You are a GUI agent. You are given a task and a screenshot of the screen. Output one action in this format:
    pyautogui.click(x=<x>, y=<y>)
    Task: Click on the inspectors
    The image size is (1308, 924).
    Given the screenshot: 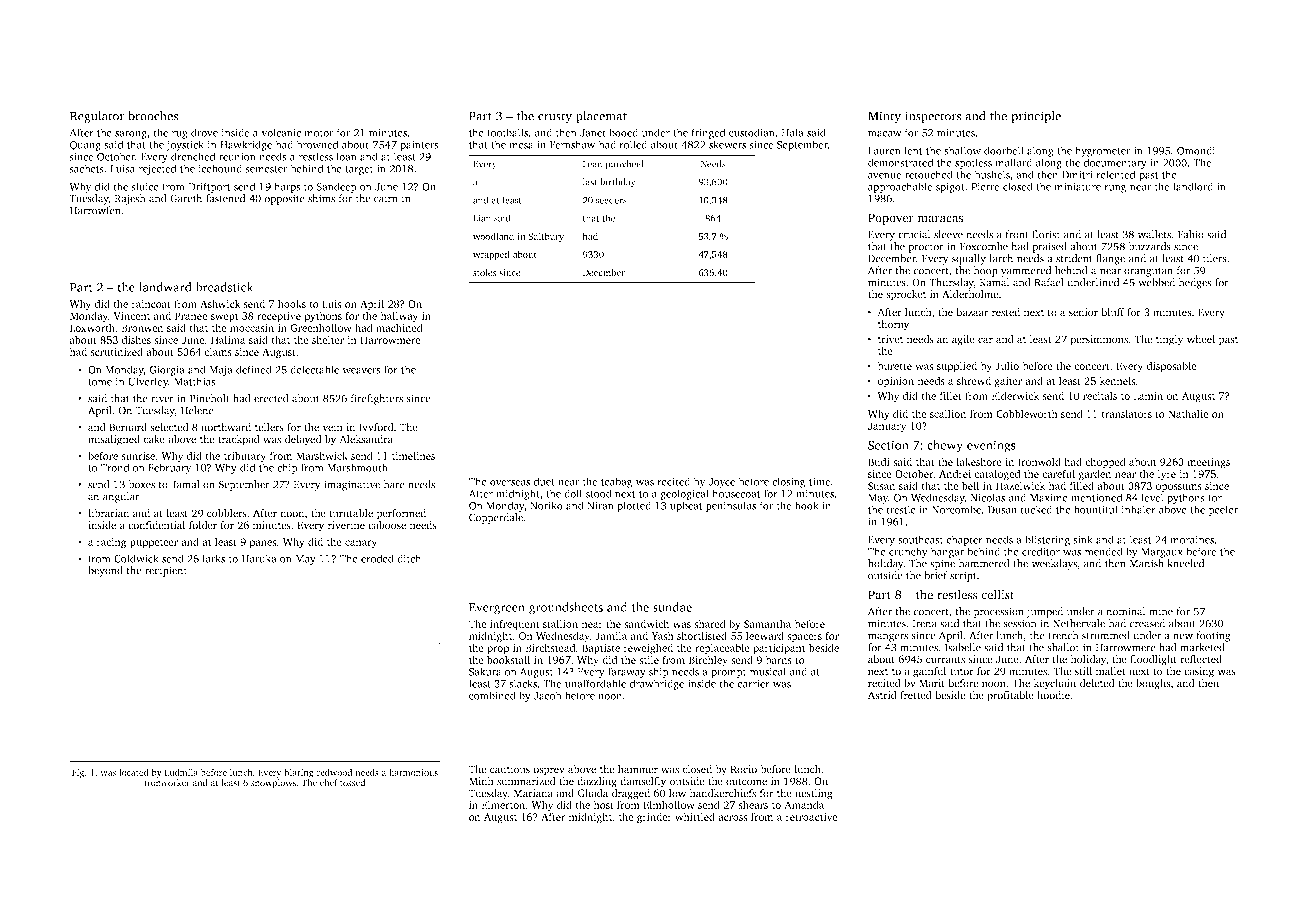 What is the action you would take?
    pyautogui.click(x=933, y=117)
